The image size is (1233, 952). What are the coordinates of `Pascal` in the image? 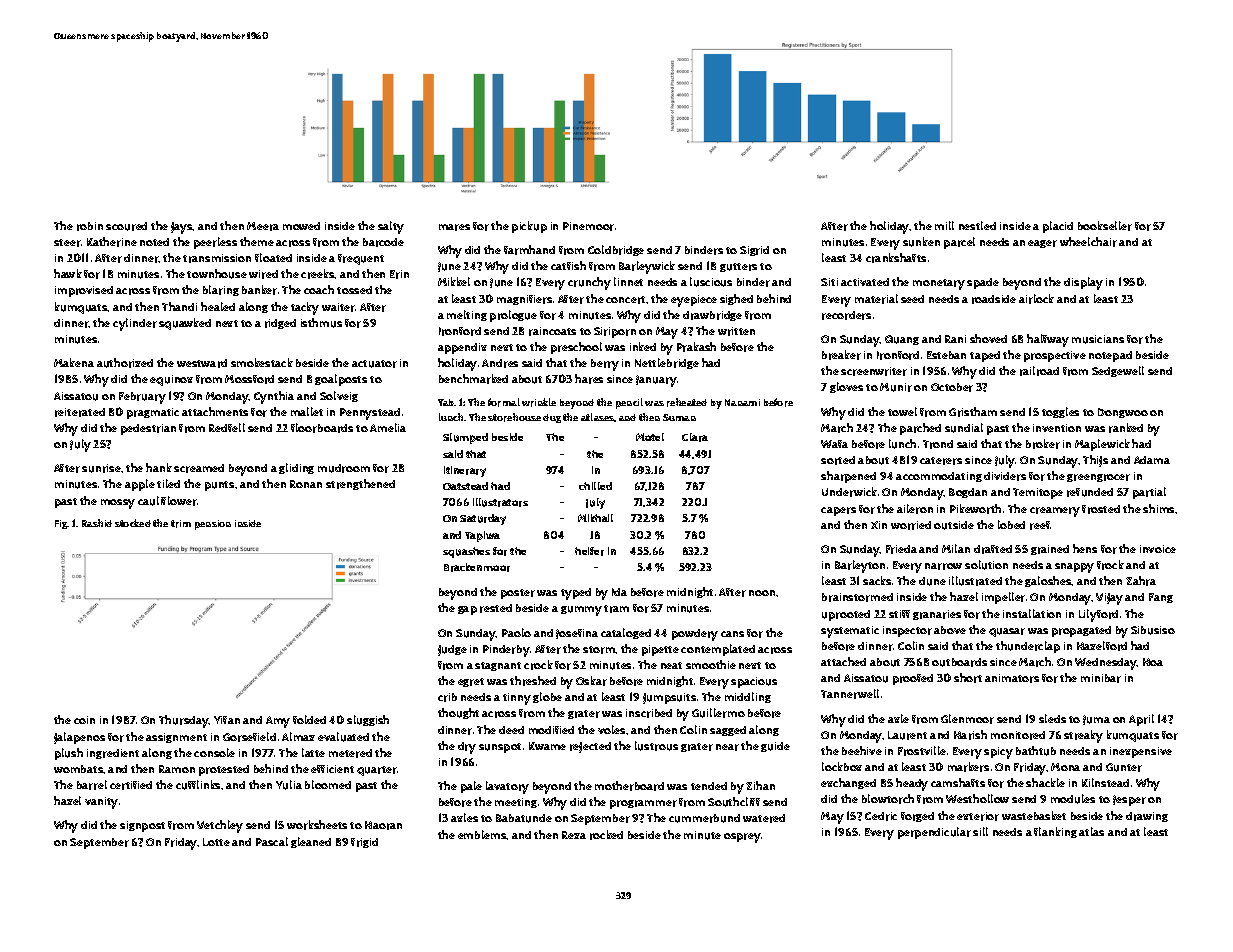 It's located at (272, 841).
